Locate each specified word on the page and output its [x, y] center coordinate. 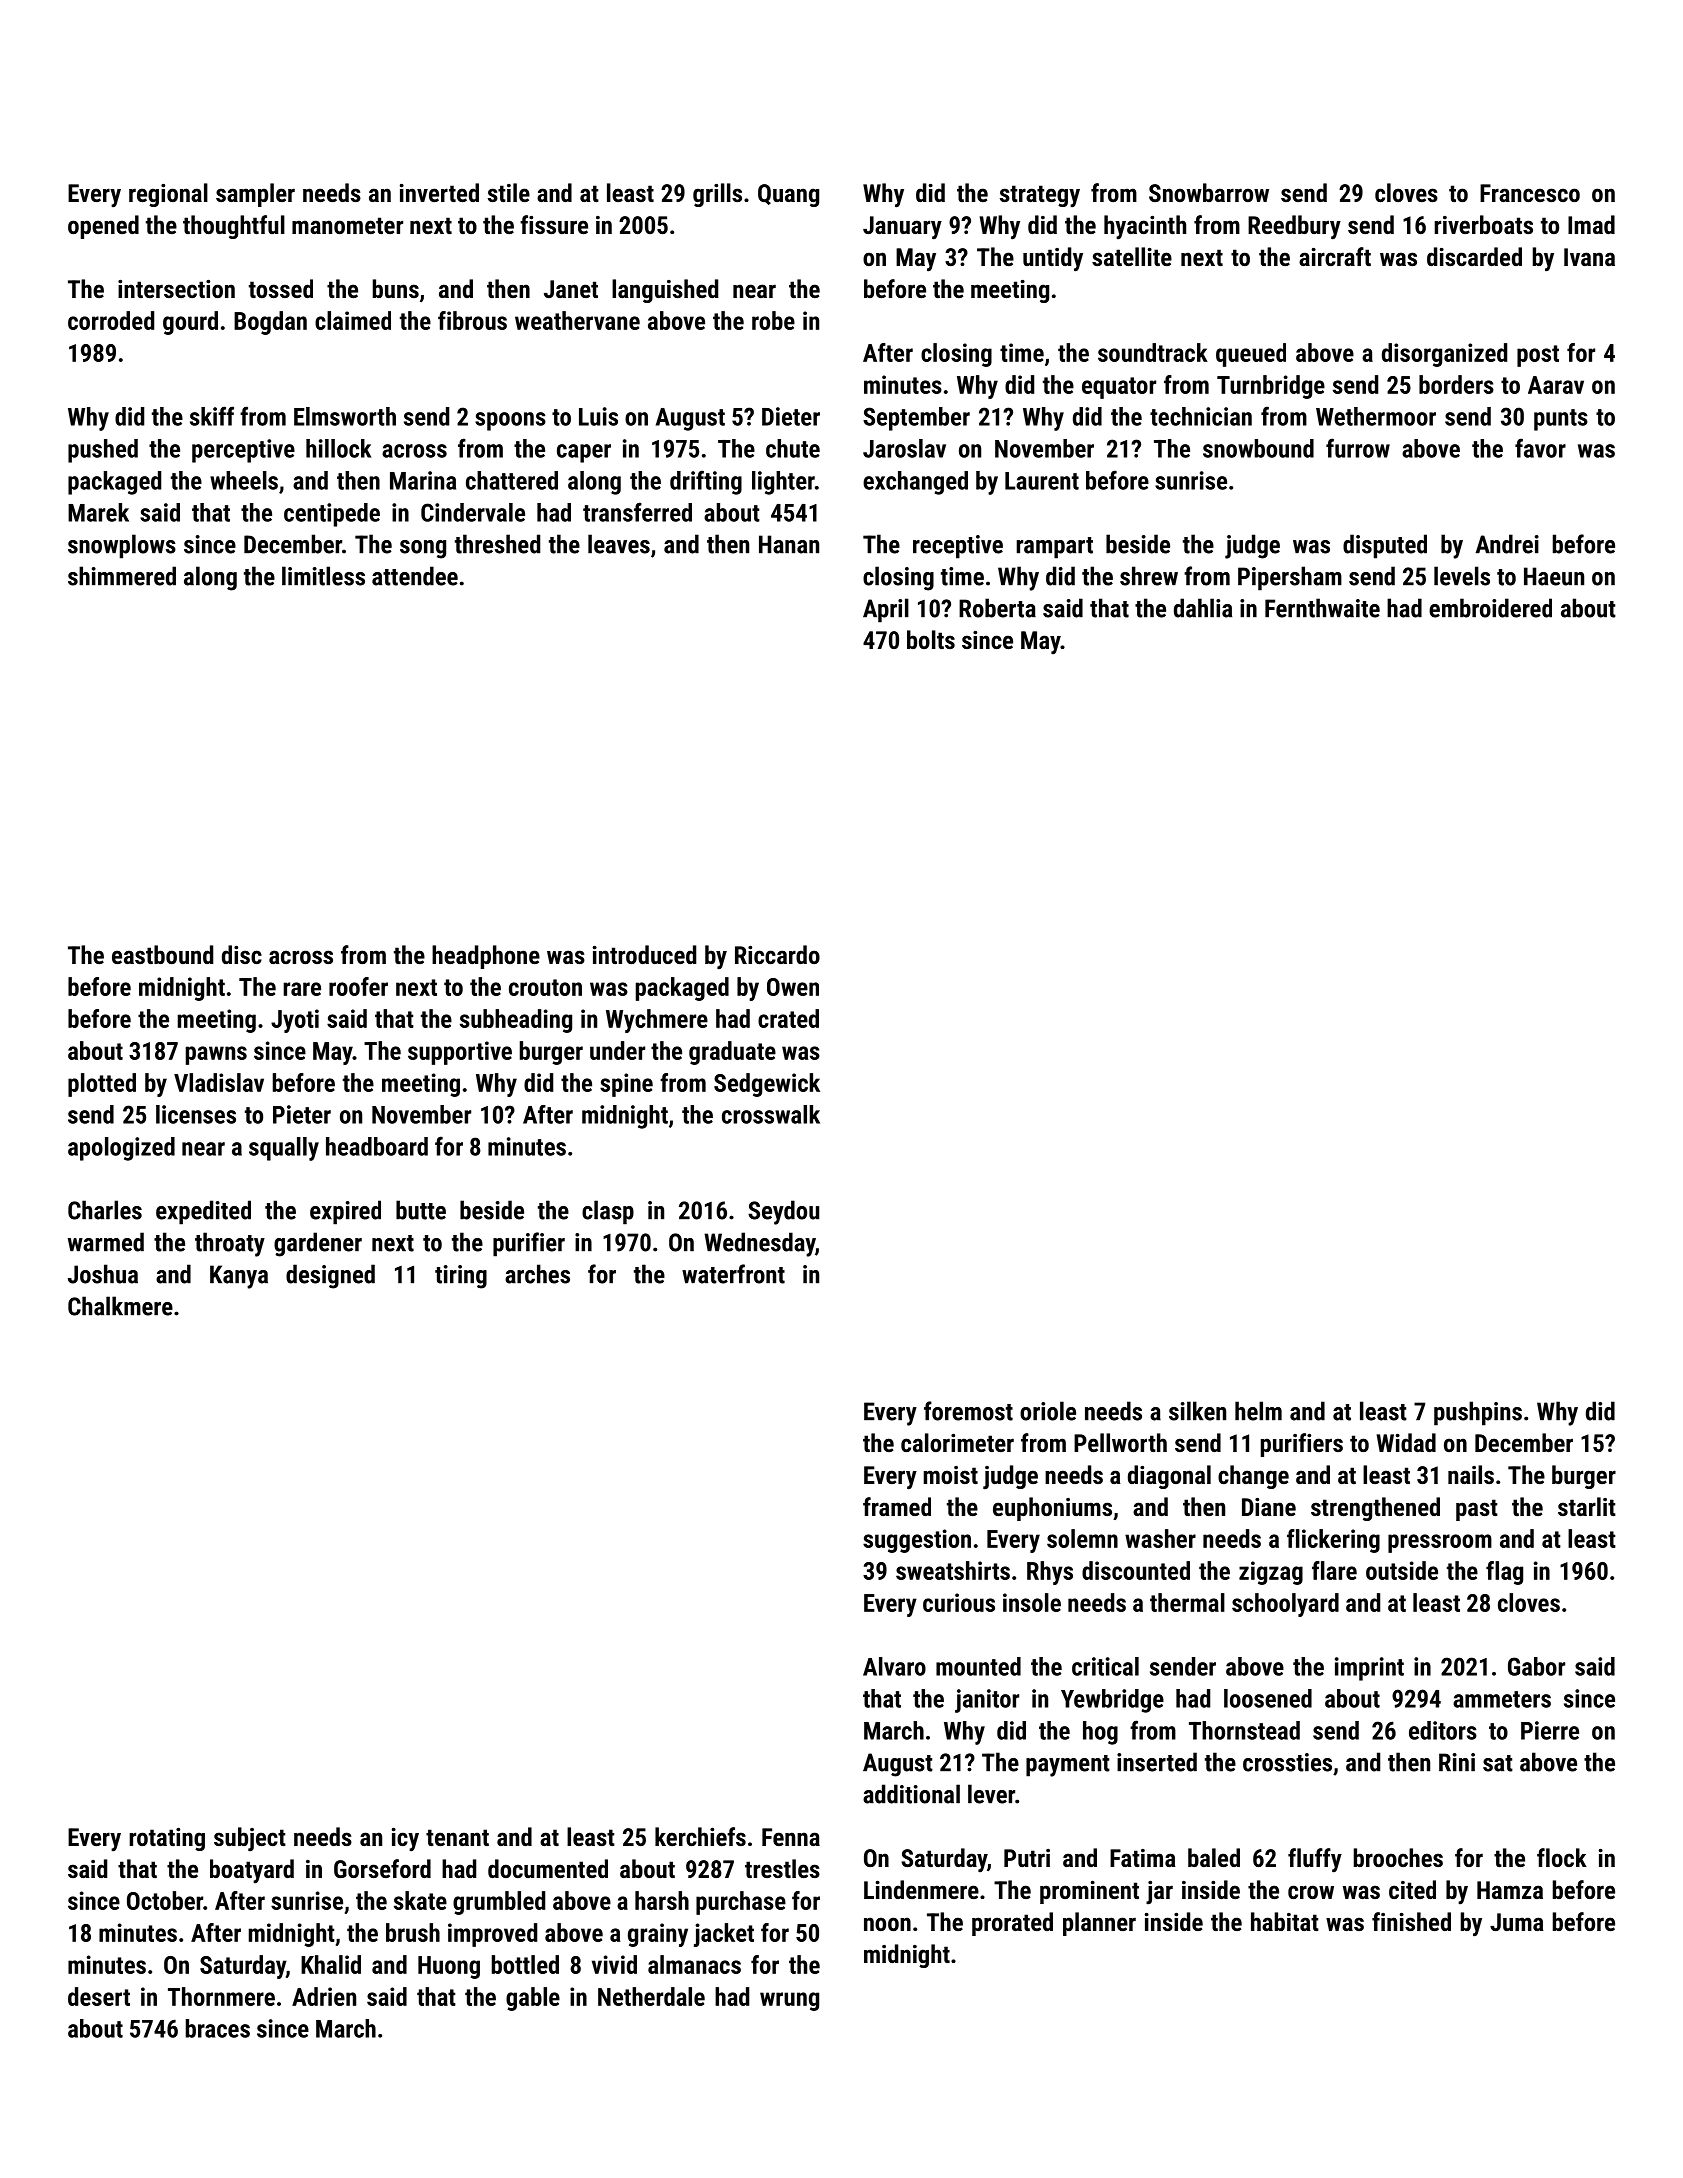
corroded [111, 320]
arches [537, 1274]
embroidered [1490, 608]
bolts [931, 639]
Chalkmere [120, 1306]
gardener [318, 1244]
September [916, 419]
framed [897, 1506]
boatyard [252, 1871]
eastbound [162, 954]
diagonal [1169, 1477]
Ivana [1589, 257]
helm [1258, 1411]
